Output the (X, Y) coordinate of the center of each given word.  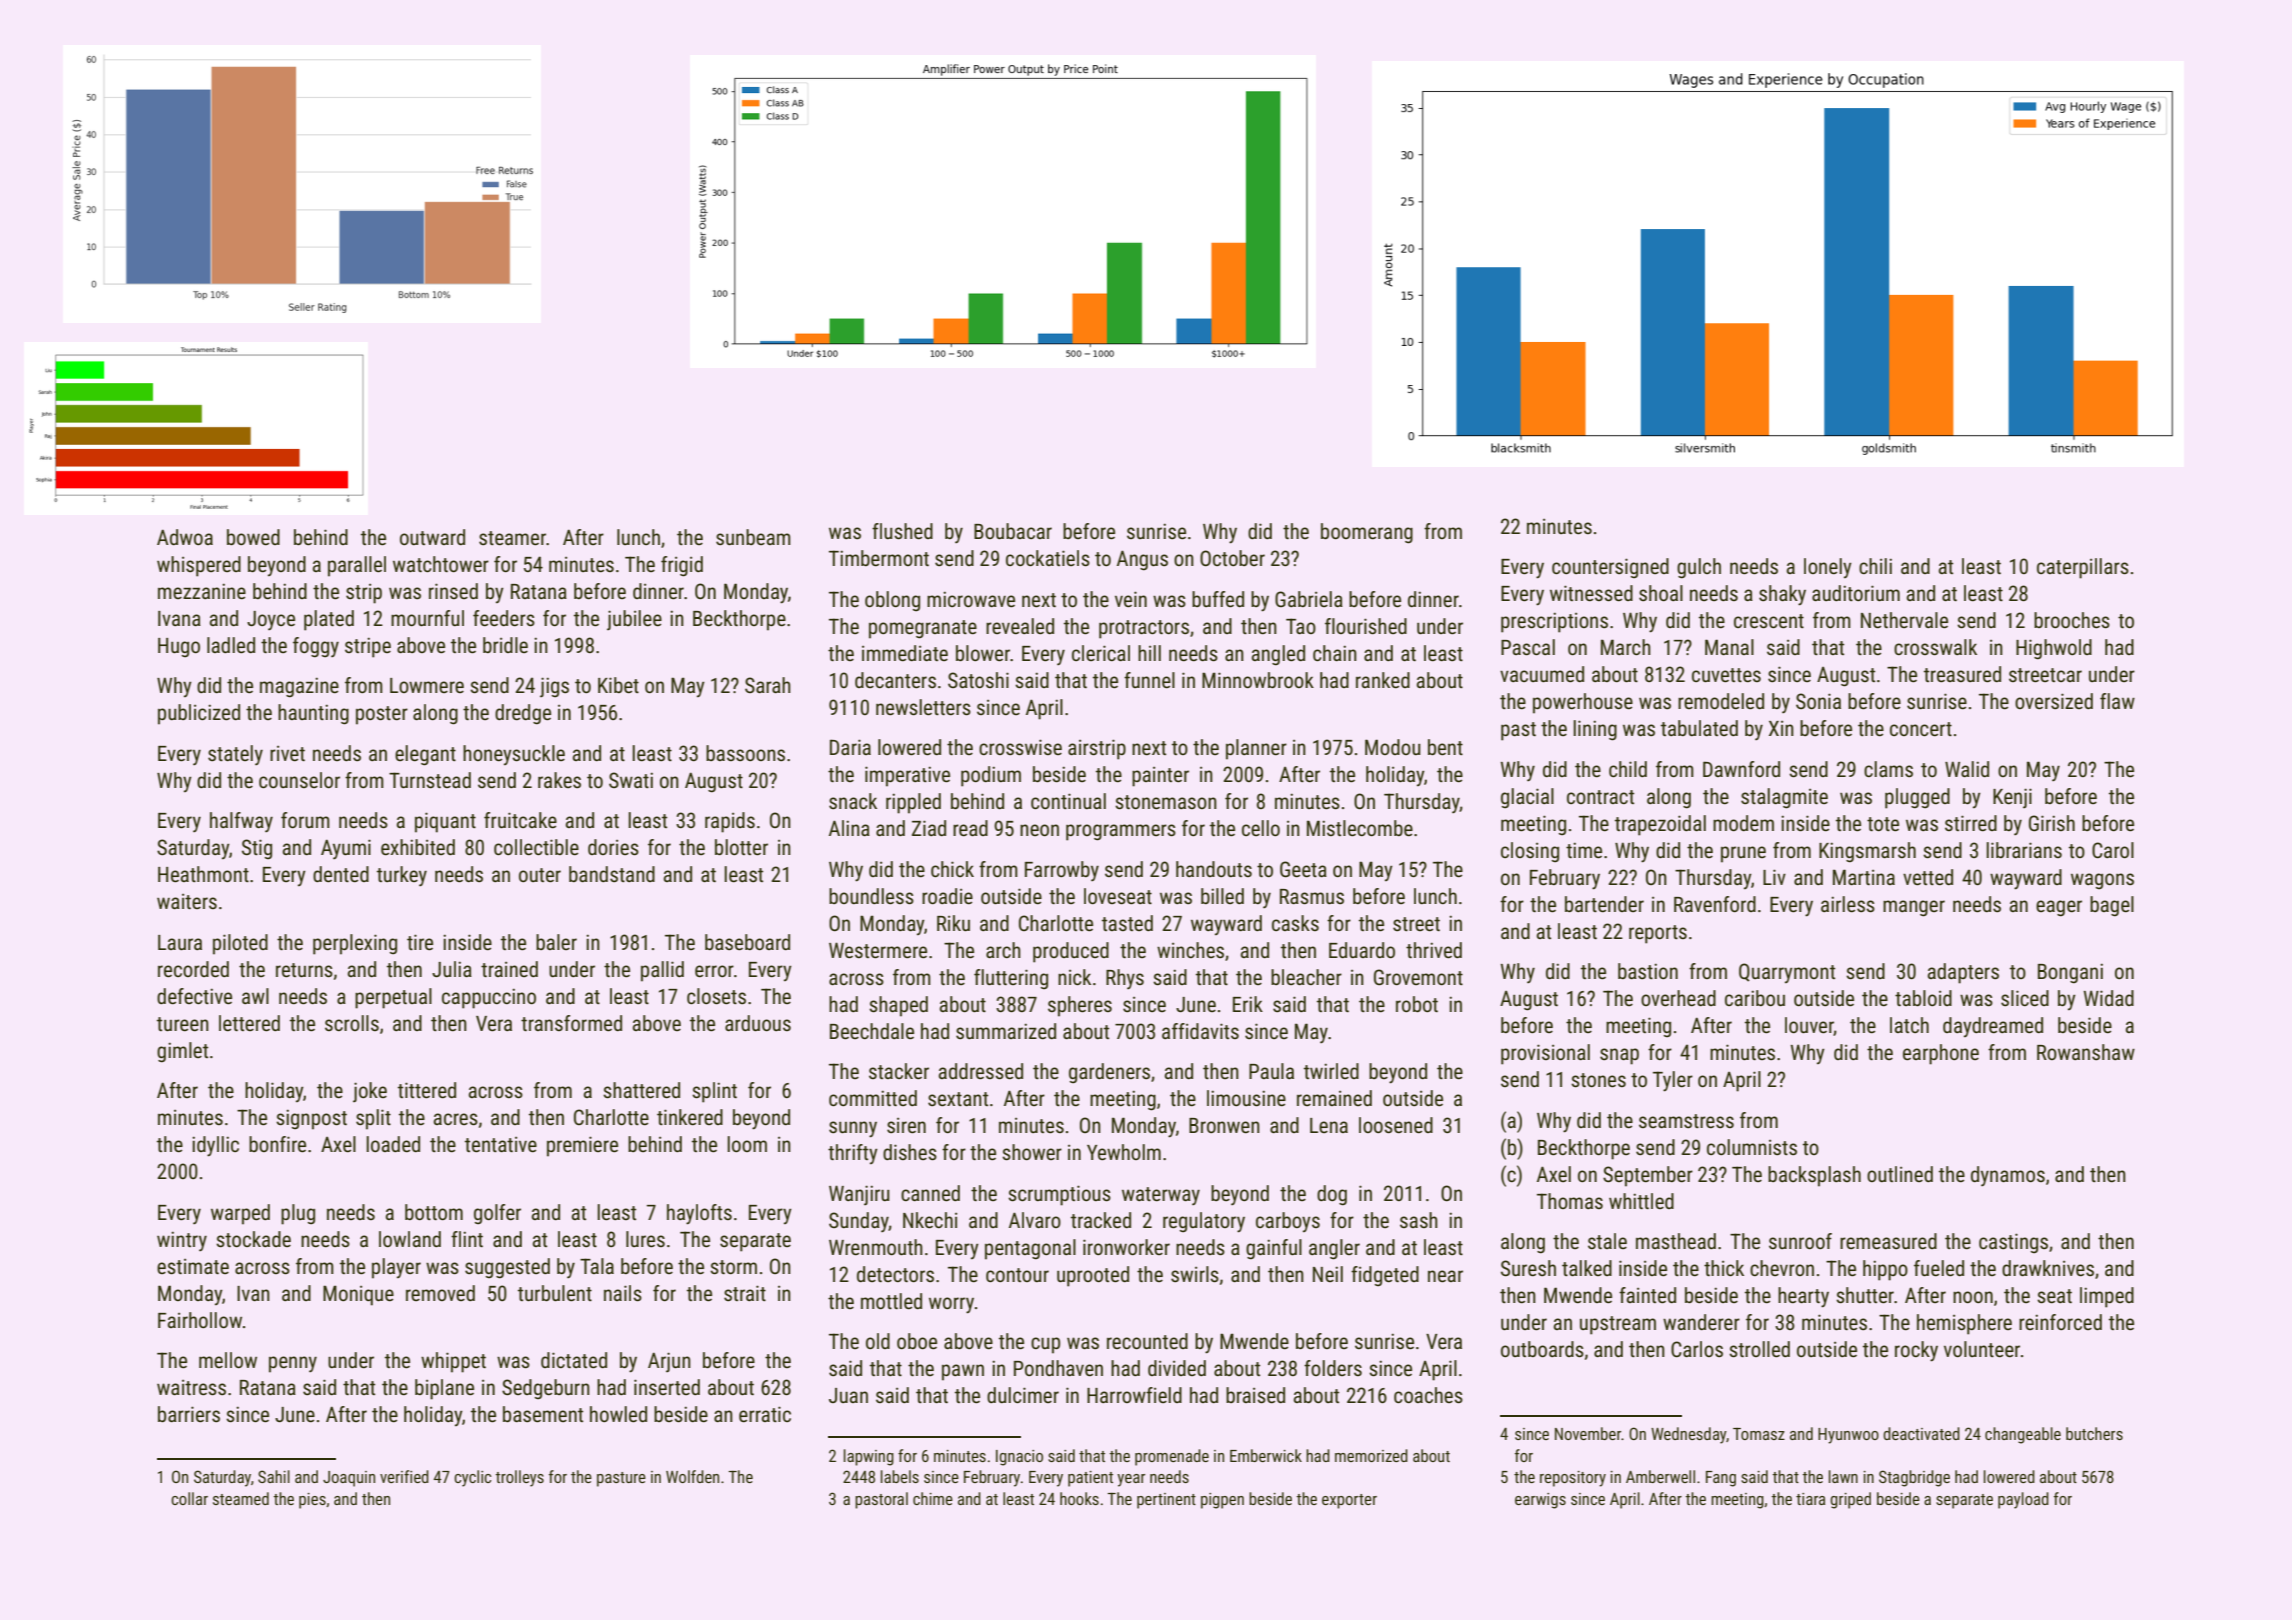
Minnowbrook (1258, 680)
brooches (2072, 620)
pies (312, 1501)
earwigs (1540, 1501)
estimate (193, 1267)
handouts (1214, 869)
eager (2059, 908)
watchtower (441, 564)
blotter (741, 847)
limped (2107, 1297)
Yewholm (1124, 1152)
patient (1090, 1479)
